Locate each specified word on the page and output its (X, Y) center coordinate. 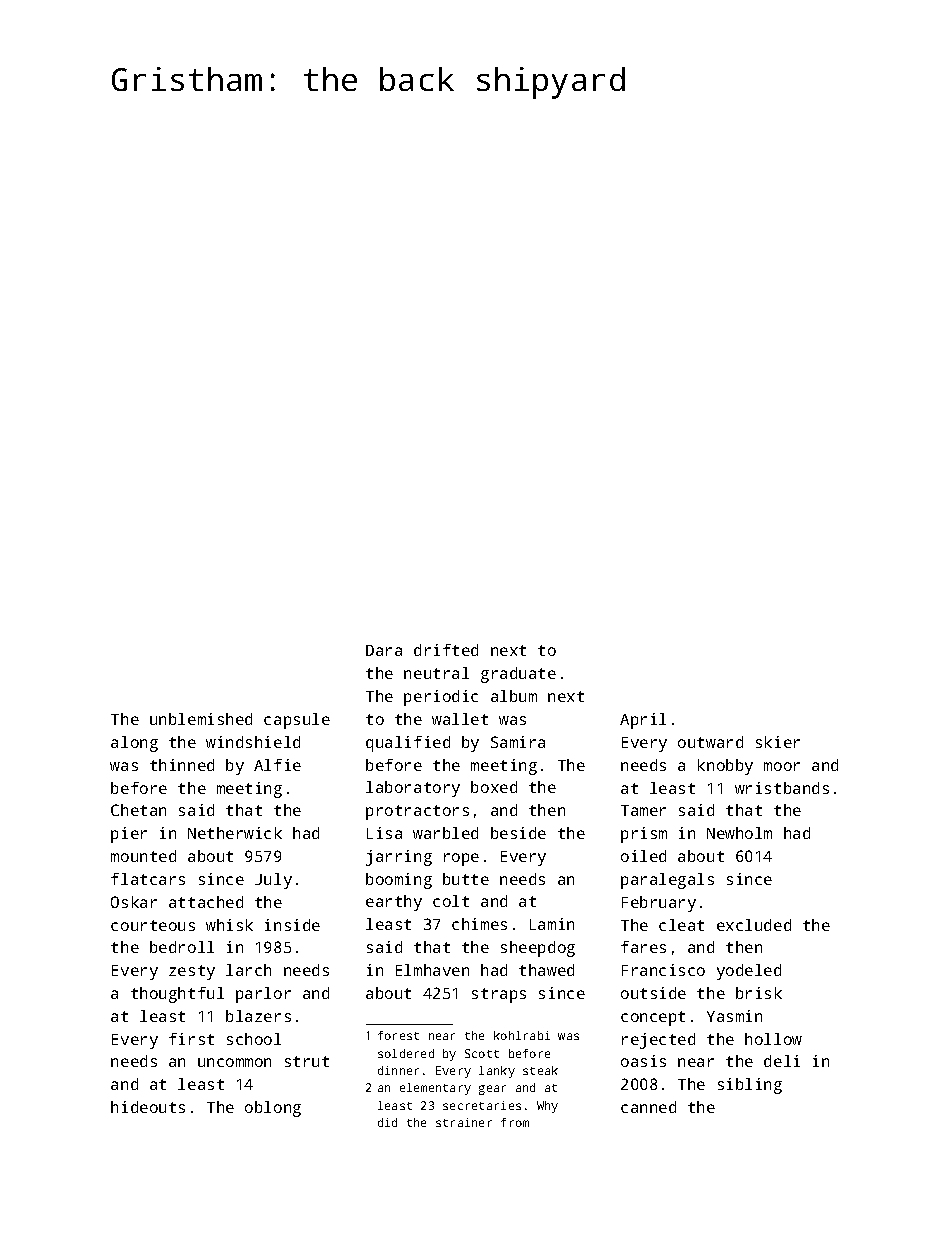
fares (643, 947)
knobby (725, 767)
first (191, 1039)
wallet (460, 719)
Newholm (739, 833)
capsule (297, 721)
